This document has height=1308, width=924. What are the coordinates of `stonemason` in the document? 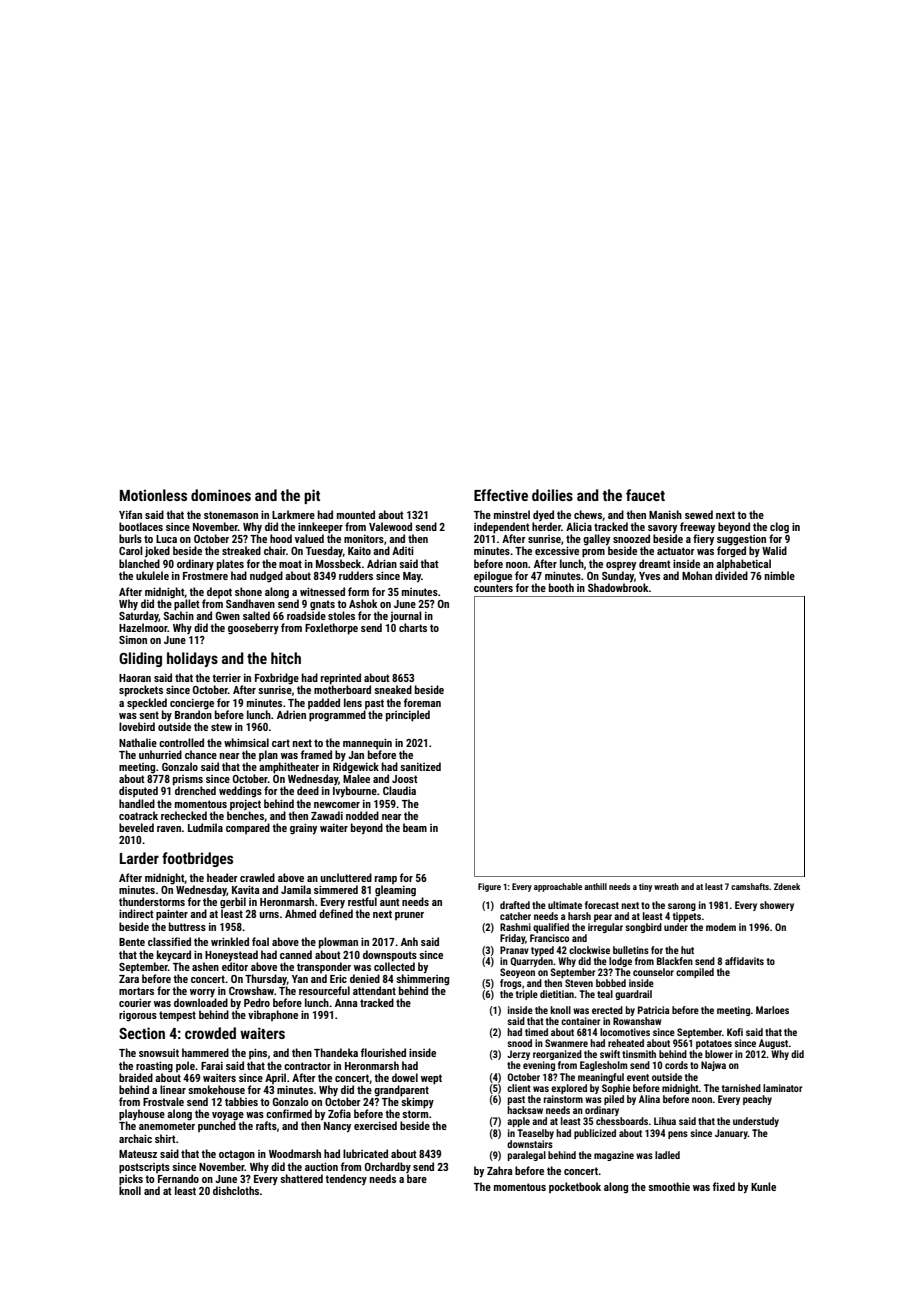 It's located at (231, 515).
